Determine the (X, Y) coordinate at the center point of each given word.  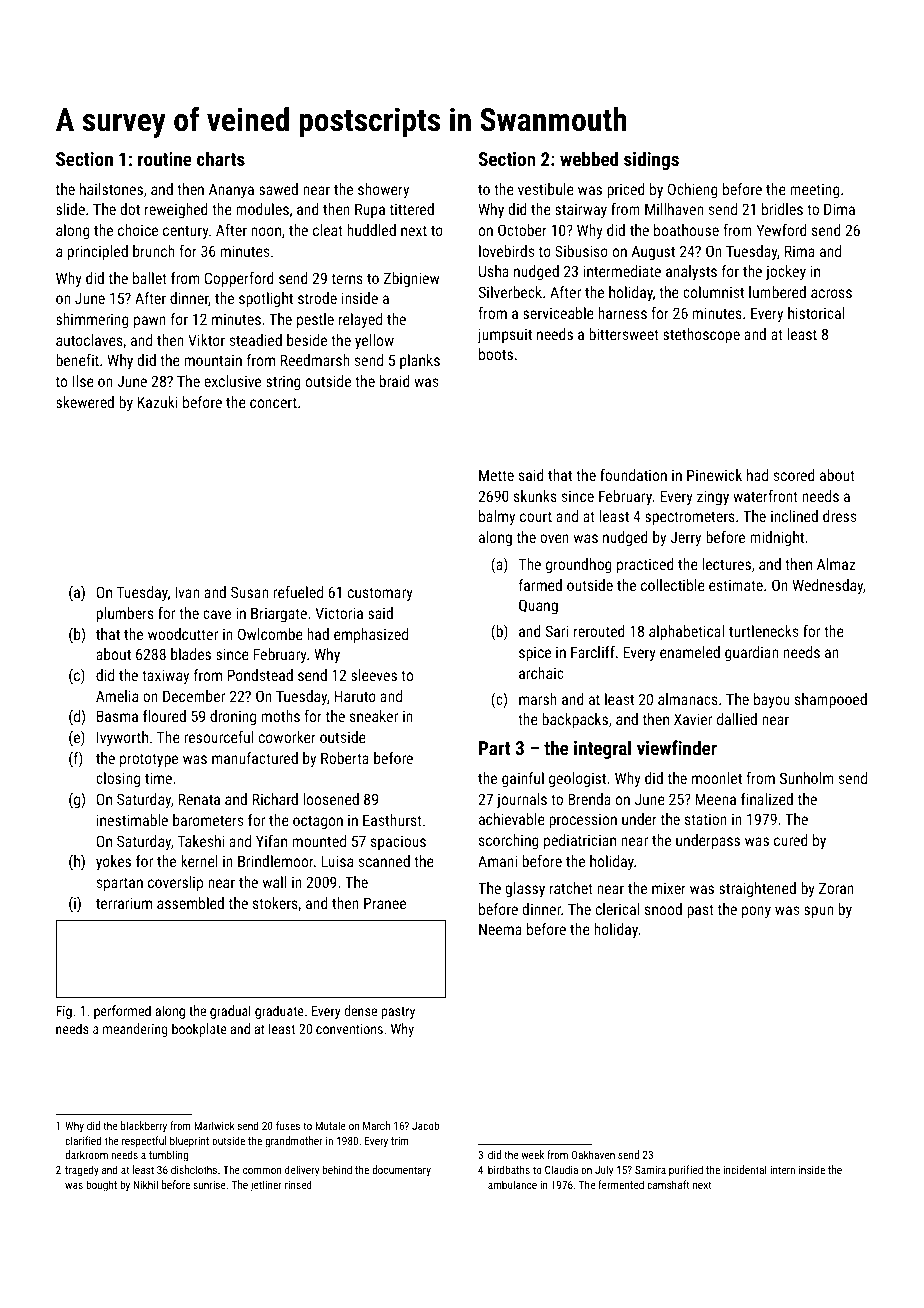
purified (686, 1170)
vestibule (546, 189)
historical (816, 313)
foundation (633, 475)
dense (360, 1010)
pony (756, 912)
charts (221, 158)
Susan (249, 592)
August (653, 253)
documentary (401, 1171)
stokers (275, 903)
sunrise (209, 1185)
